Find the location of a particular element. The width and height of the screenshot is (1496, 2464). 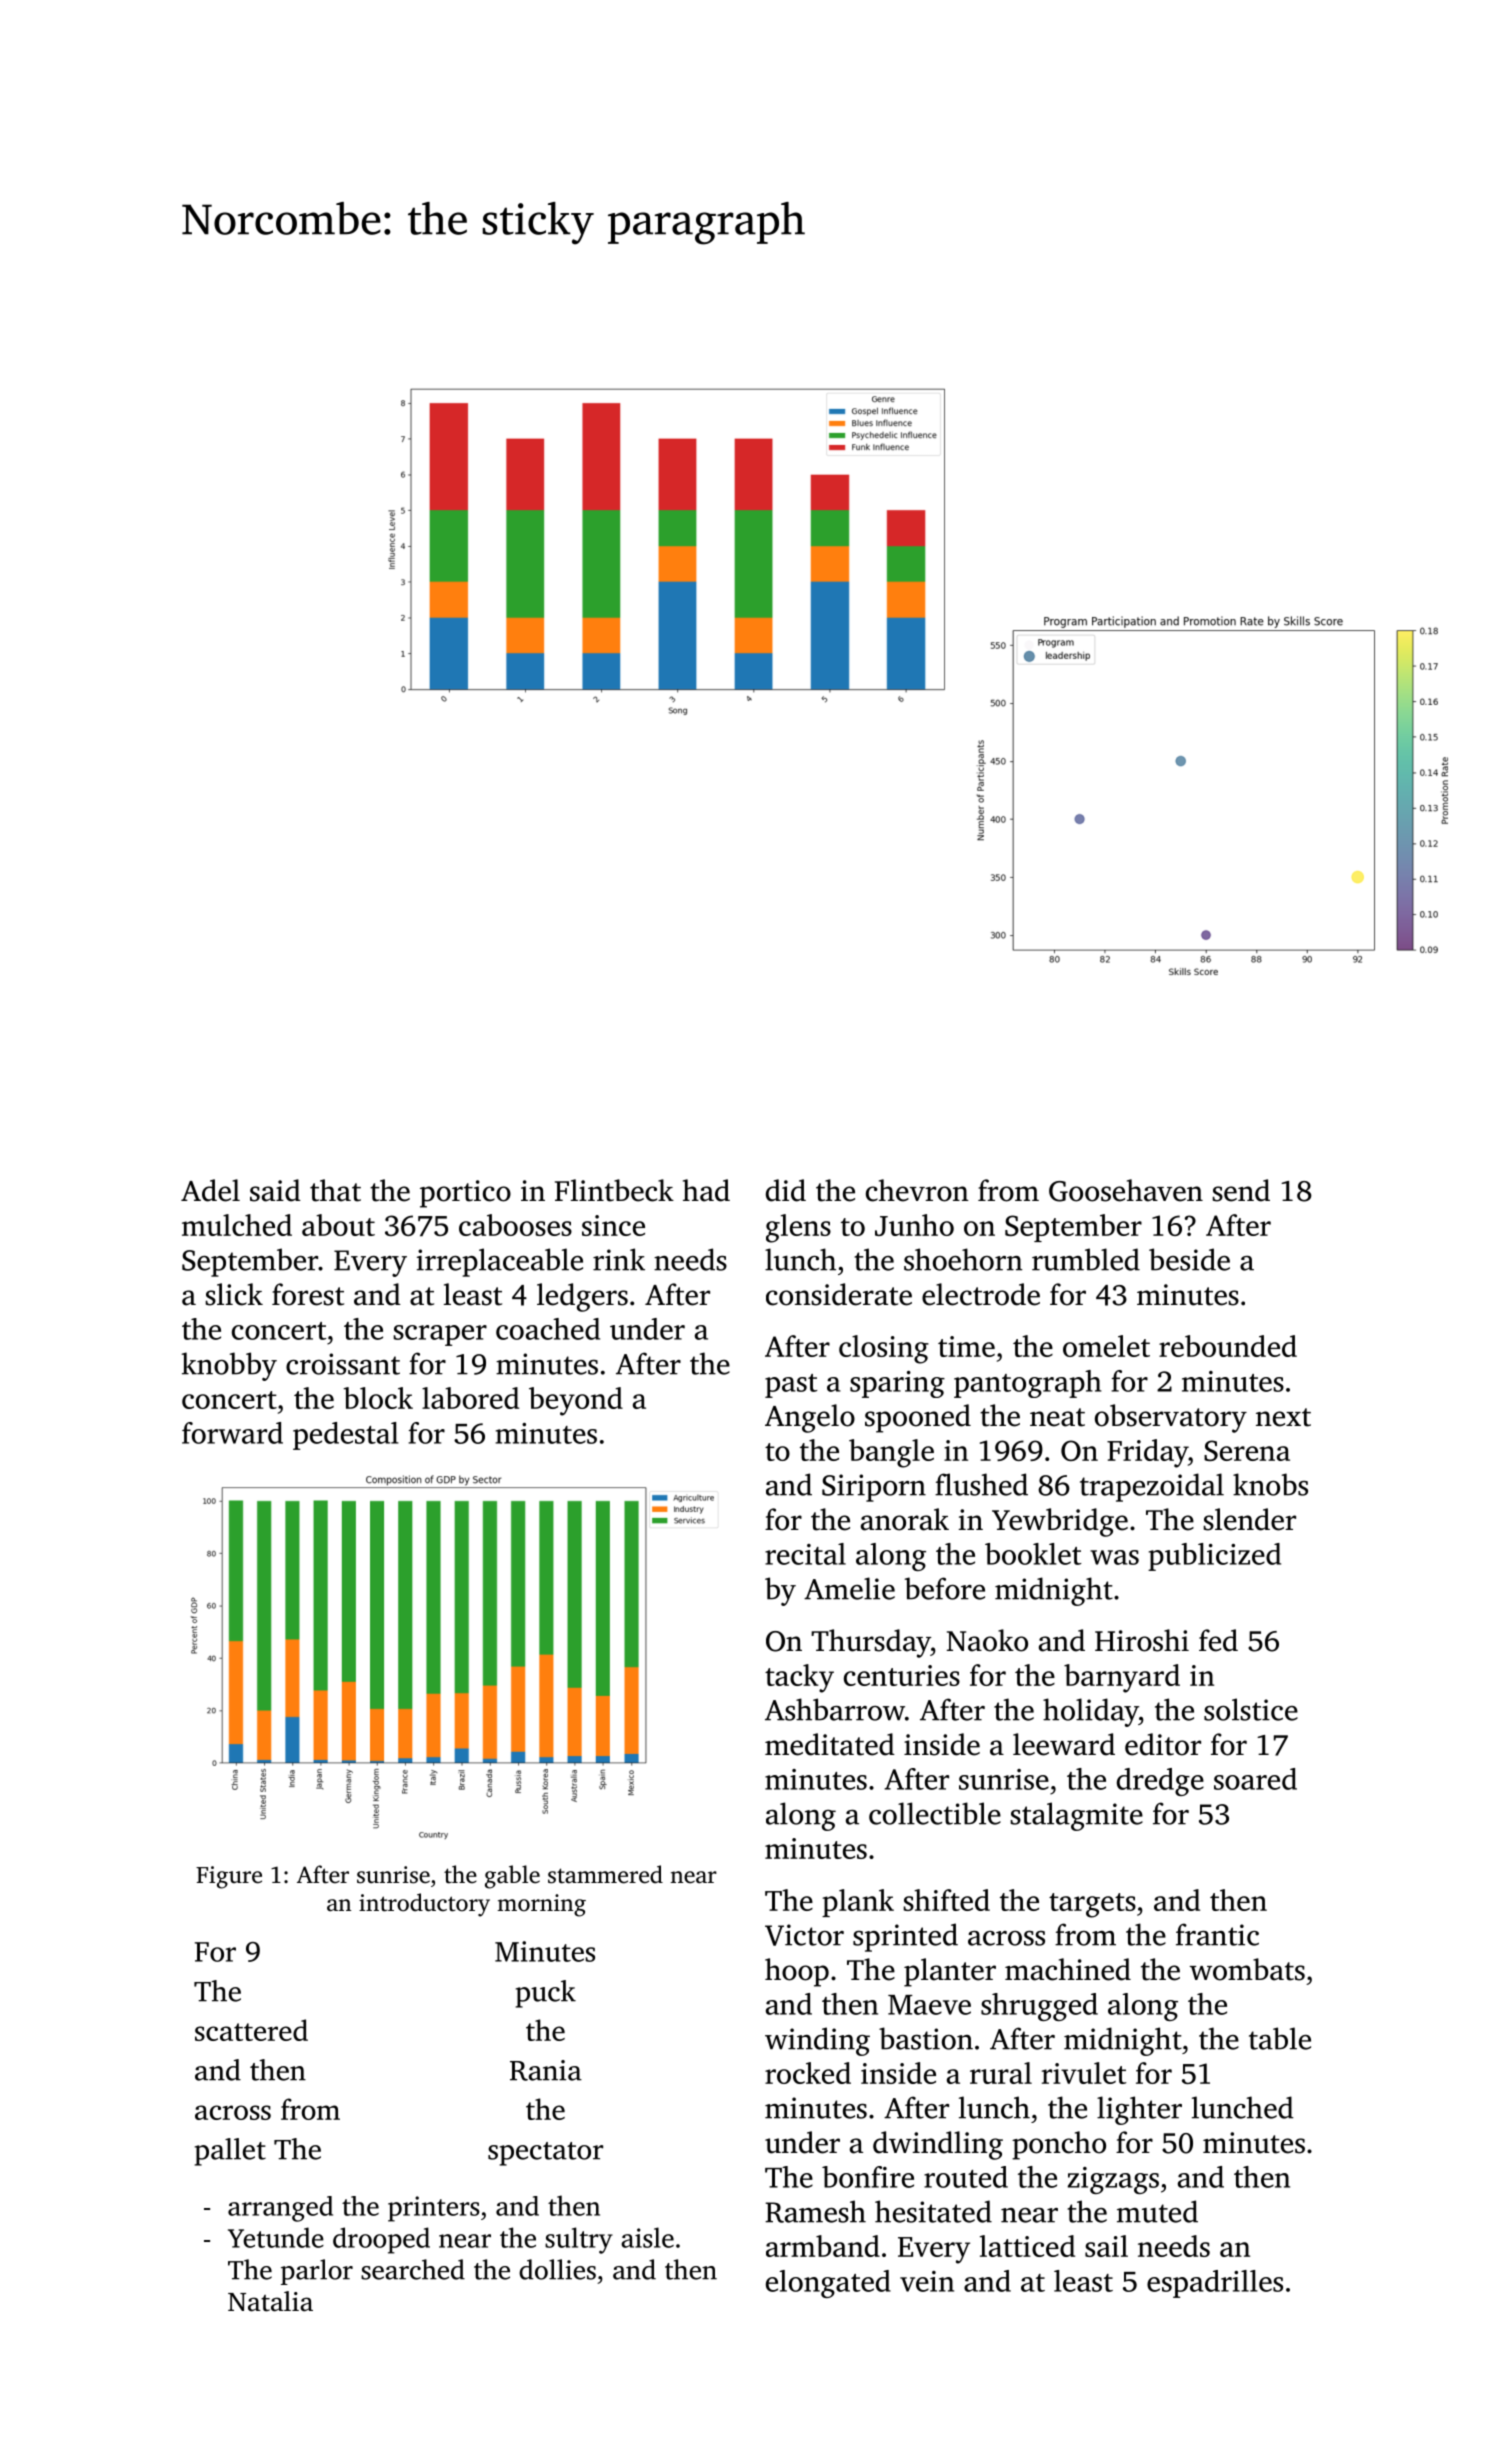

beyond is located at coordinates (576, 1401).
